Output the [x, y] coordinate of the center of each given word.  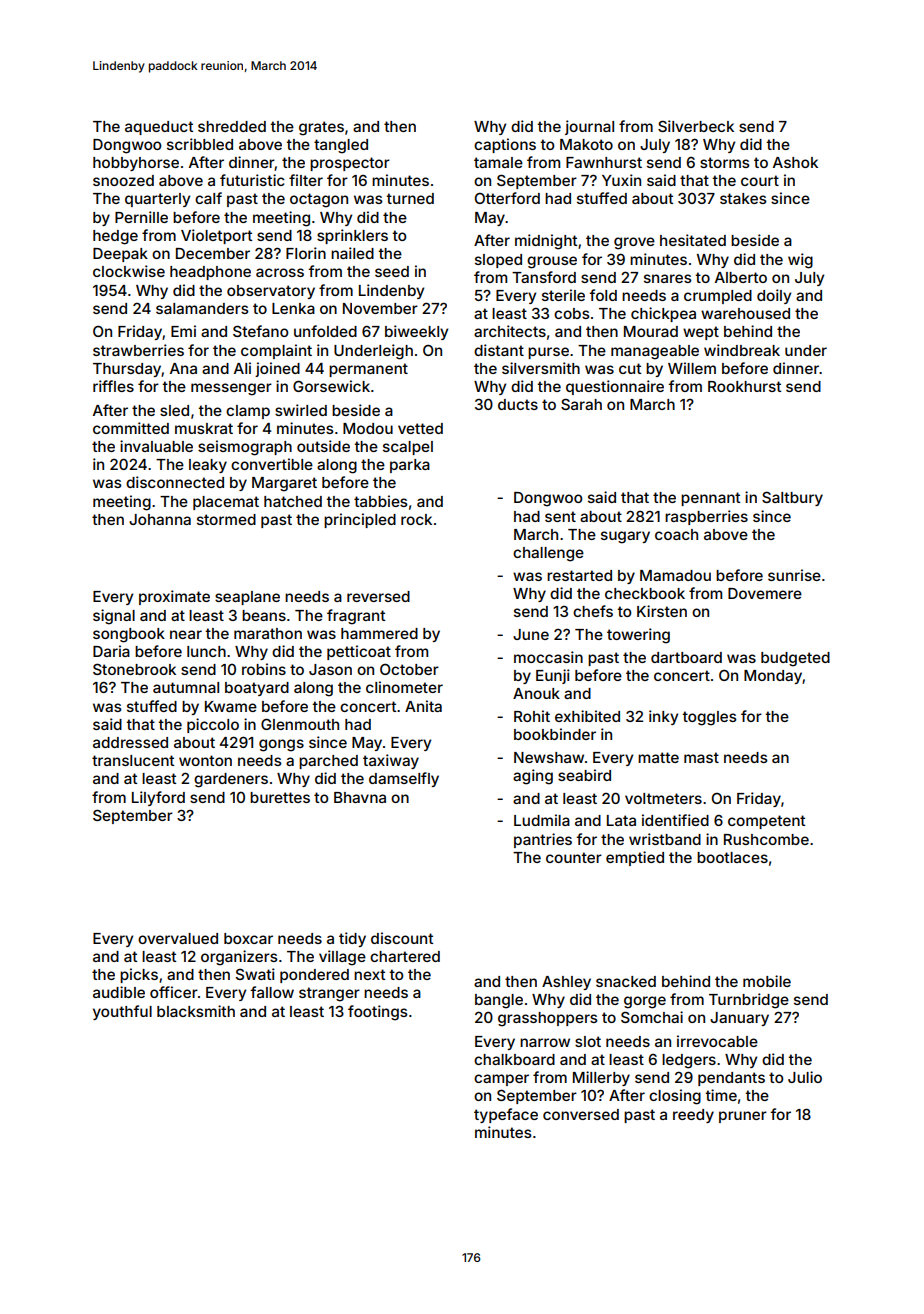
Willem [692, 368]
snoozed [123, 180]
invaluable [156, 446]
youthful [122, 1012]
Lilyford [158, 798]
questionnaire [615, 387]
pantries [543, 840]
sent [560, 516]
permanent [368, 370]
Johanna [160, 519]
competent [766, 822]
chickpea [663, 314]
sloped [498, 261]
